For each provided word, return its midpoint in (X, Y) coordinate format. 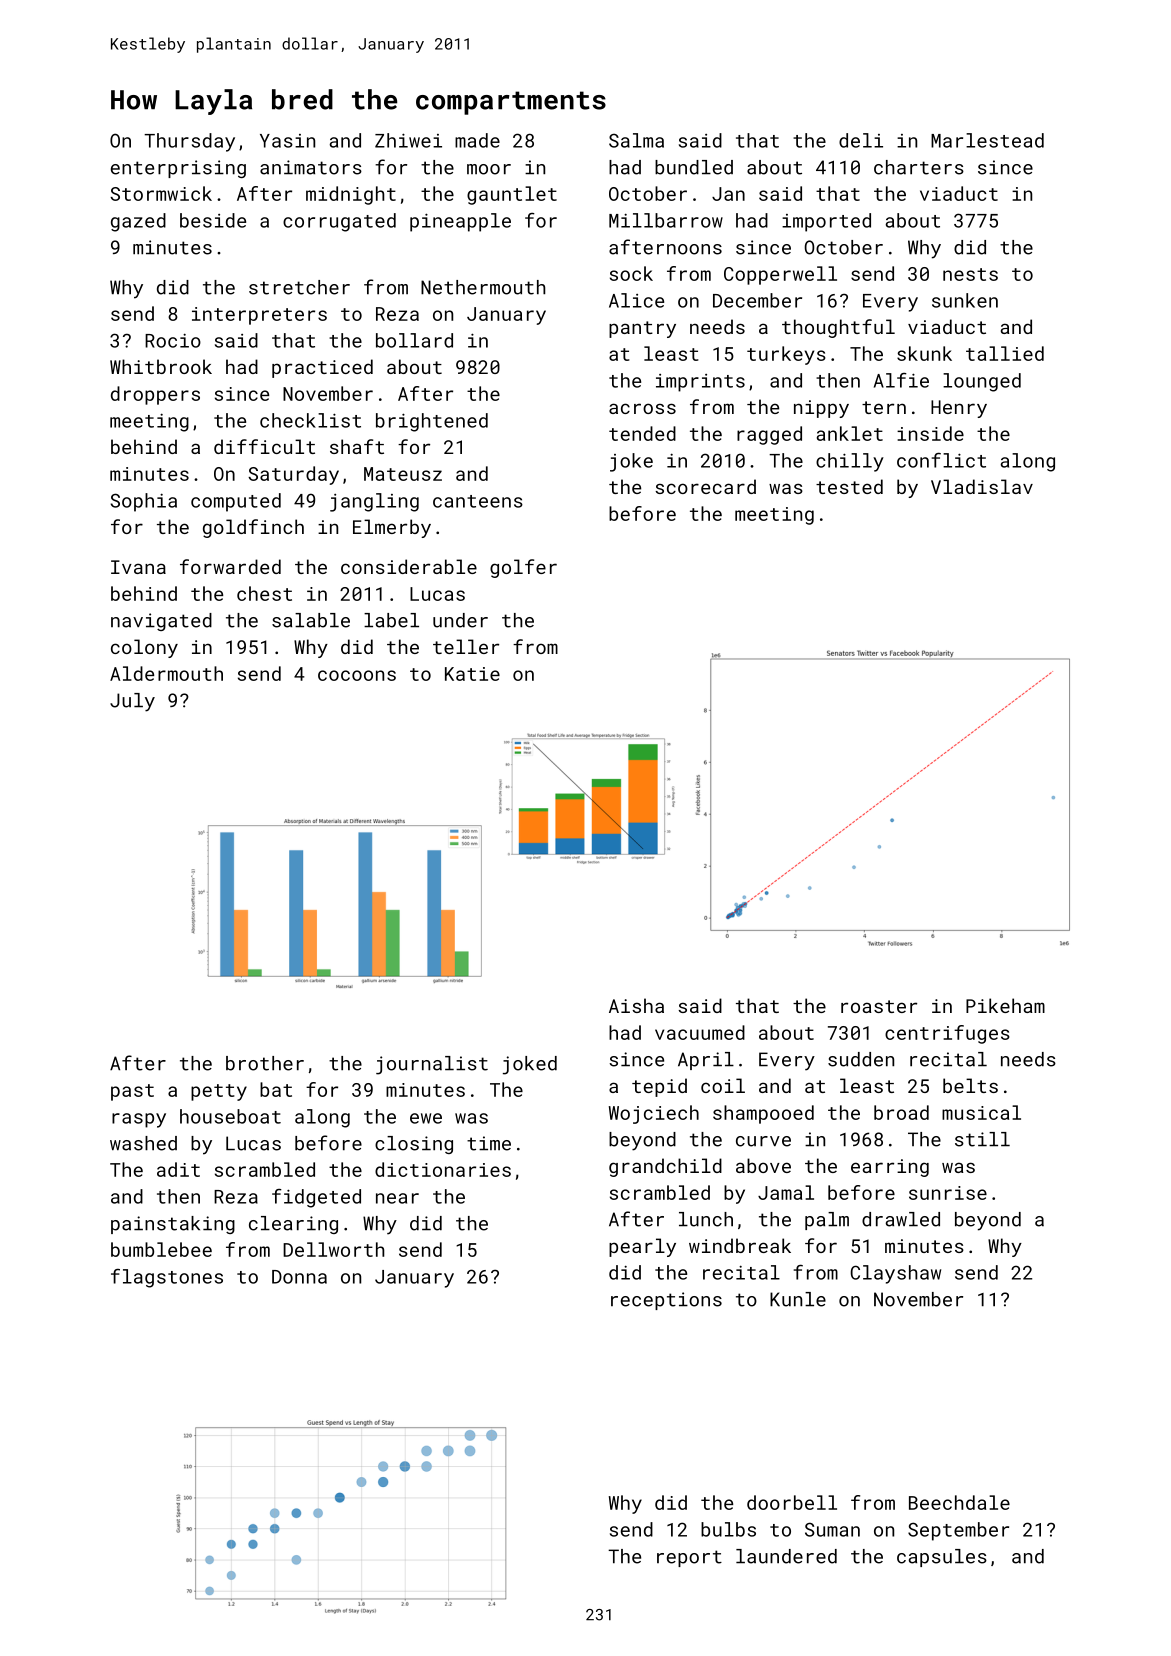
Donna (299, 1277)
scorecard (705, 486)
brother (265, 1063)
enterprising (178, 169)
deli (861, 140)
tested (849, 486)
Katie (472, 674)
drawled (901, 1219)
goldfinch (253, 528)
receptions (666, 1301)
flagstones (167, 1278)
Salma (636, 140)
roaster (879, 1006)
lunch (706, 1219)
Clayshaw (896, 1274)
